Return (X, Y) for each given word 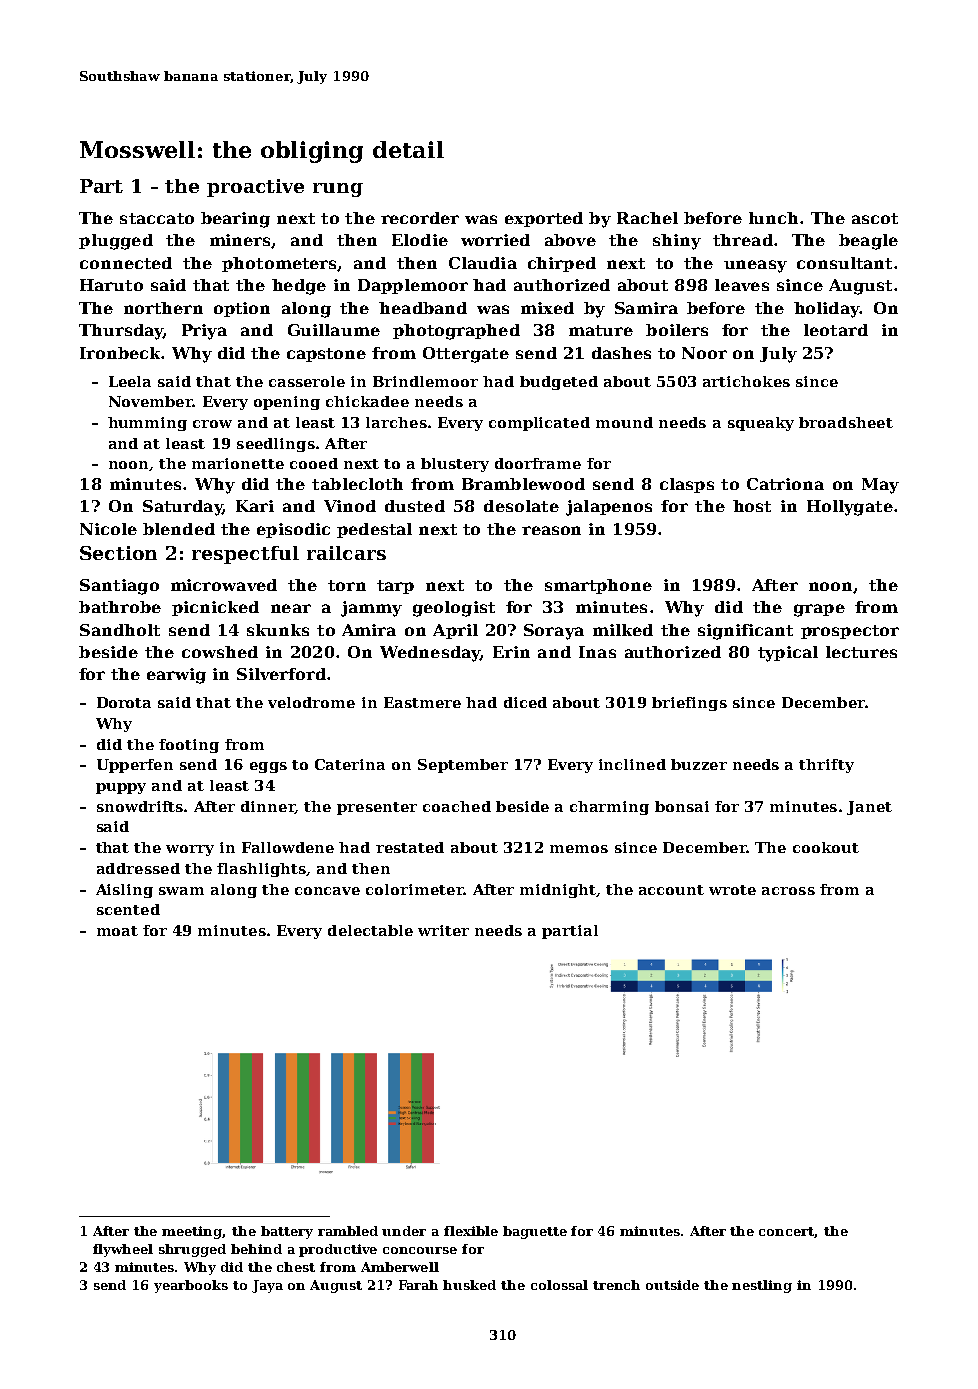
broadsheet (846, 422)
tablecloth (357, 484)
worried (495, 240)
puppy (121, 788)
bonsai (682, 806)
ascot (875, 218)
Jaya (267, 1286)
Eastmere (422, 702)
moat (117, 931)
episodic (293, 530)
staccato (157, 218)
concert (787, 1232)
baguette (535, 1232)
